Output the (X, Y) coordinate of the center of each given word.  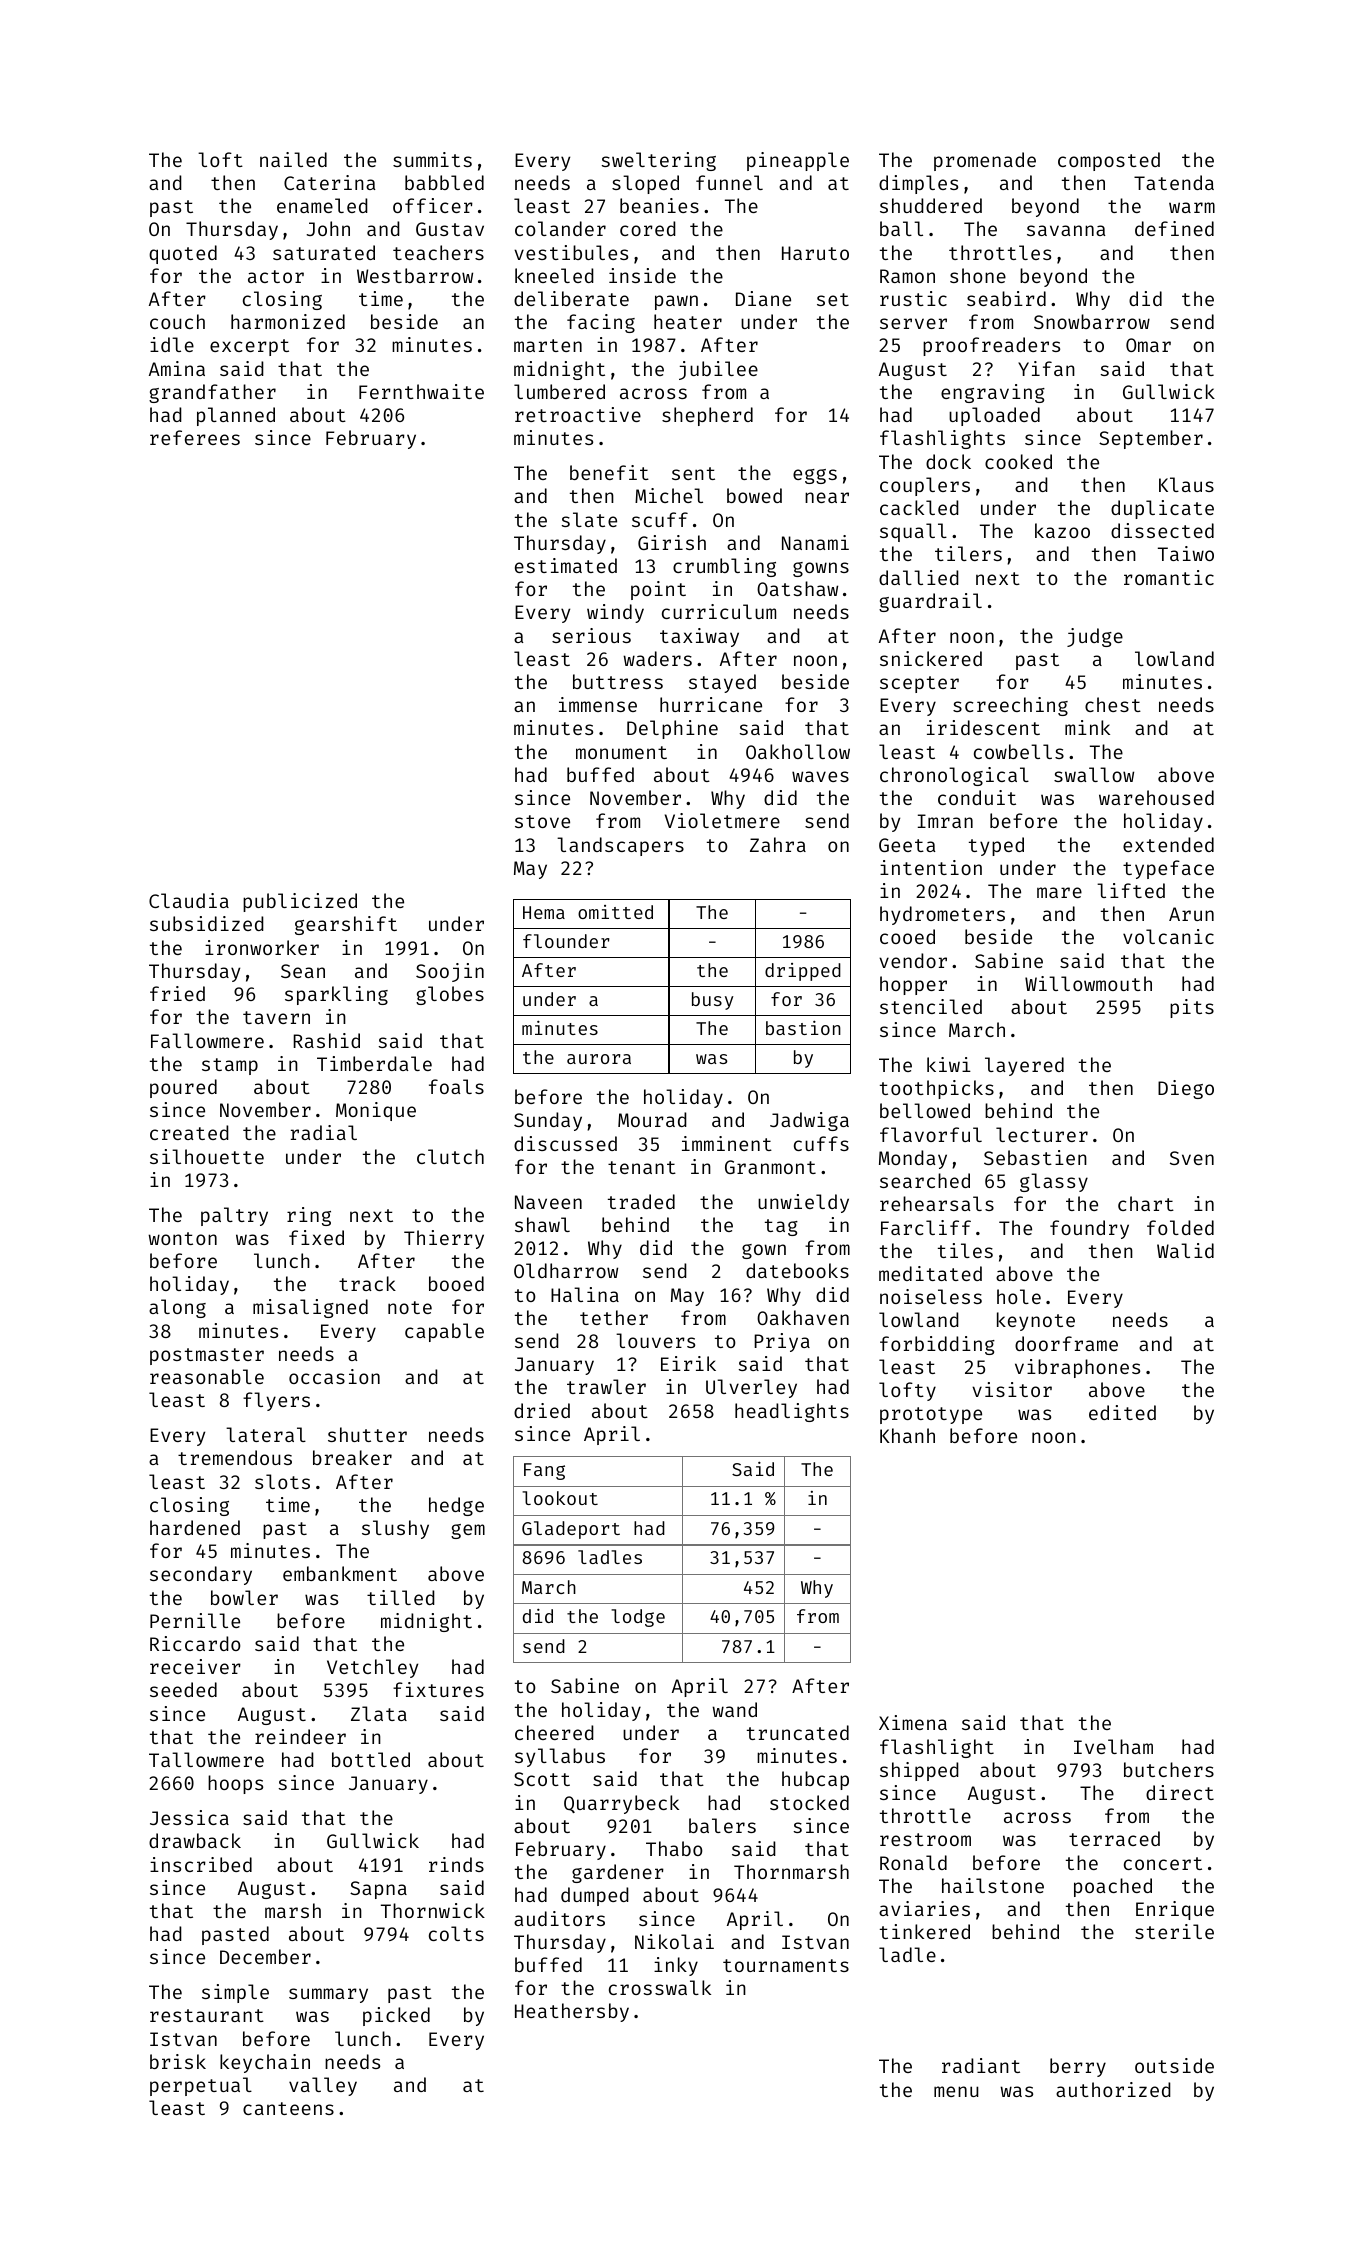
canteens (288, 2108)
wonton (182, 1238)
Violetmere (722, 820)
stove (542, 821)
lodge (638, 1618)
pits (1192, 1008)
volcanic (1168, 936)
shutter (367, 1434)
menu (956, 2091)
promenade (985, 161)
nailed (293, 159)
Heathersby (572, 2012)
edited (1122, 1412)
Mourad (652, 1119)
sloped (645, 184)
